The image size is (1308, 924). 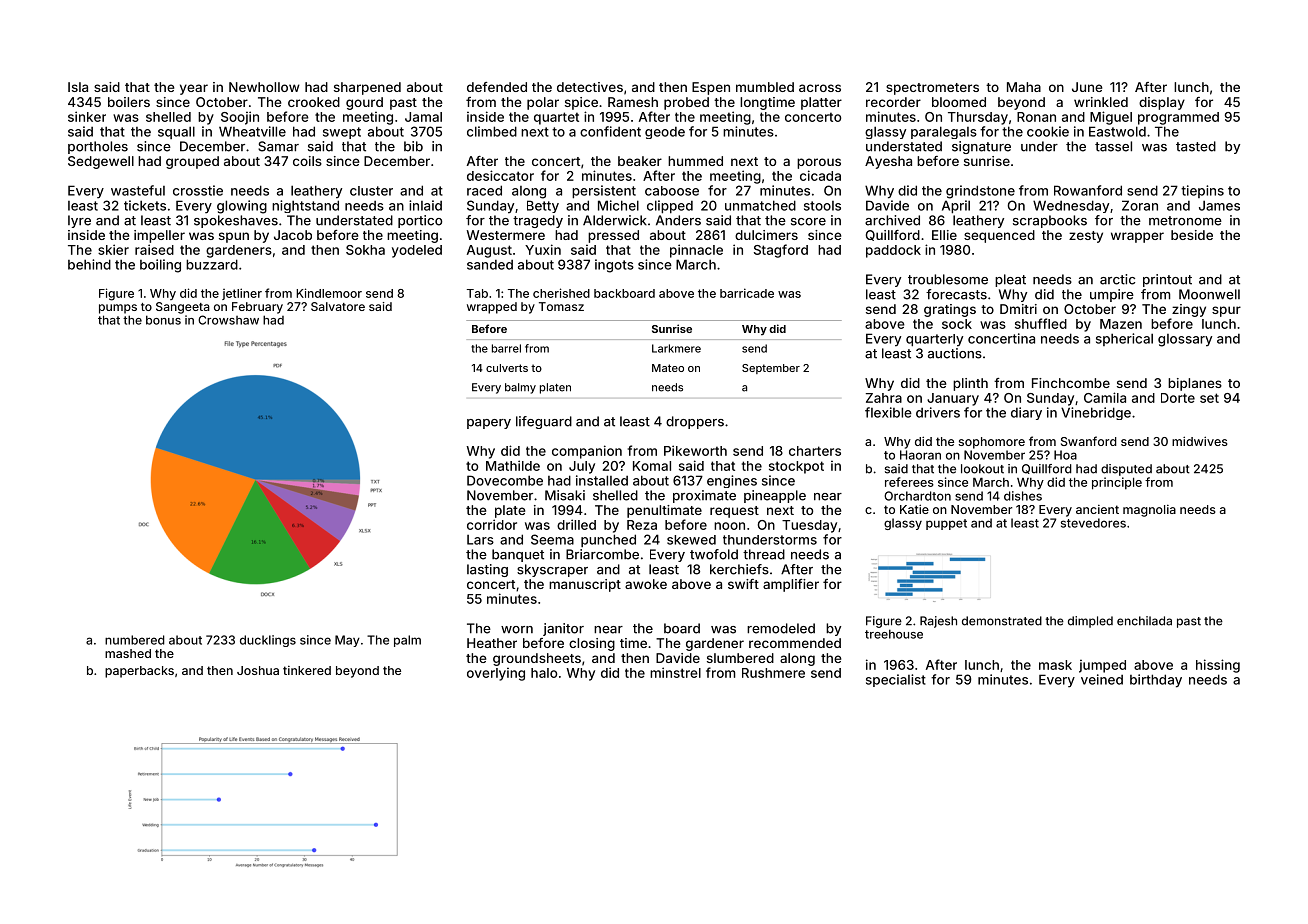 What do you see at coordinates (538, 221) in the page?
I see `tragedy` at bounding box center [538, 221].
